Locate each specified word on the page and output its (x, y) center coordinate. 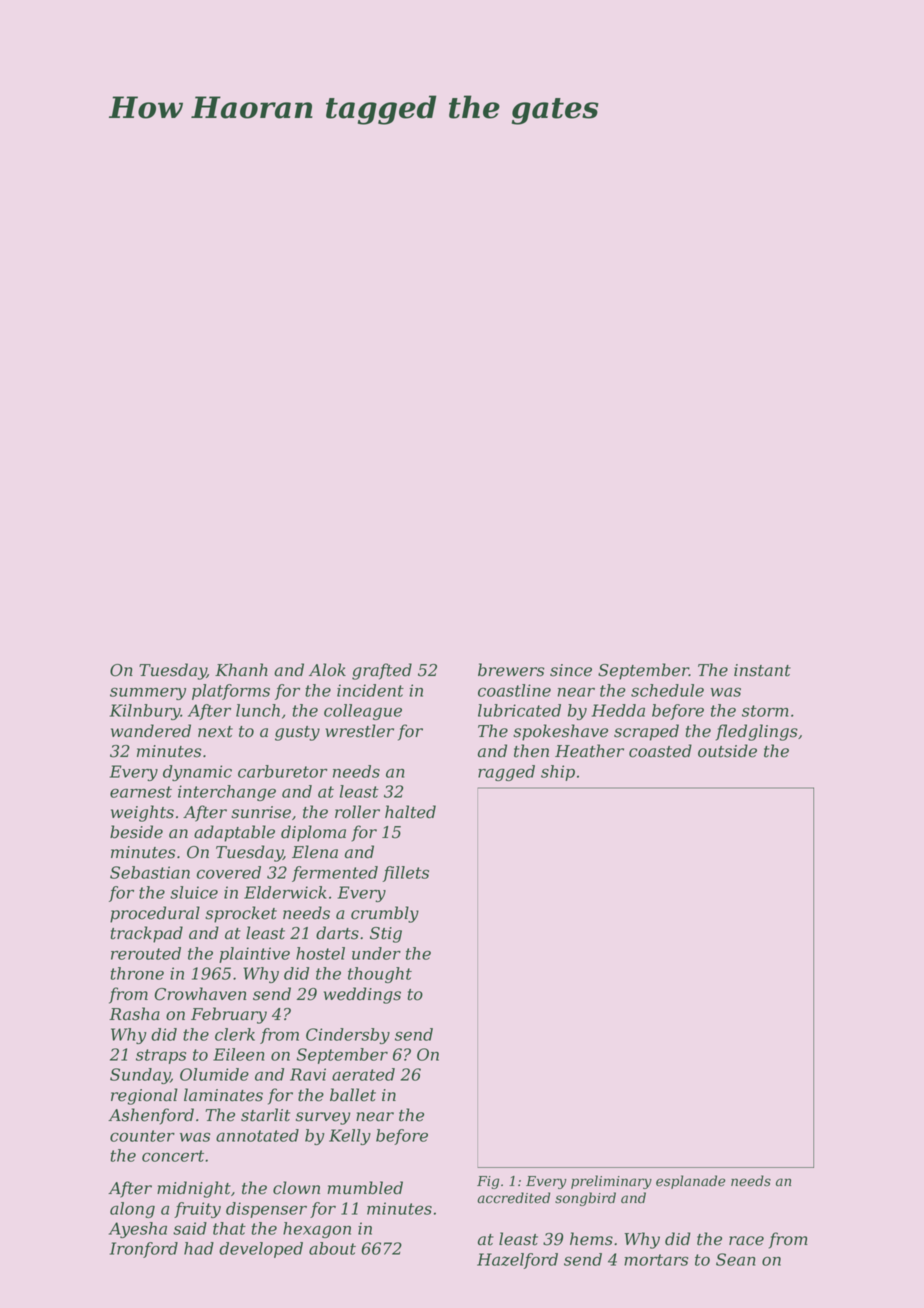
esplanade (691, 1182)
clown (296, 1188)
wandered (151, 731)
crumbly (385, 914)
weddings (362, 995)
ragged (506, 773)
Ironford (144, 1250)
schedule (667, 690)
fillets (406, 874)
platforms (231, 692)
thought (380, 975)
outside (727, 751)
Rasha (134, 1014)
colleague (363, 712)
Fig (488, 1182)
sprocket (241, 914)
